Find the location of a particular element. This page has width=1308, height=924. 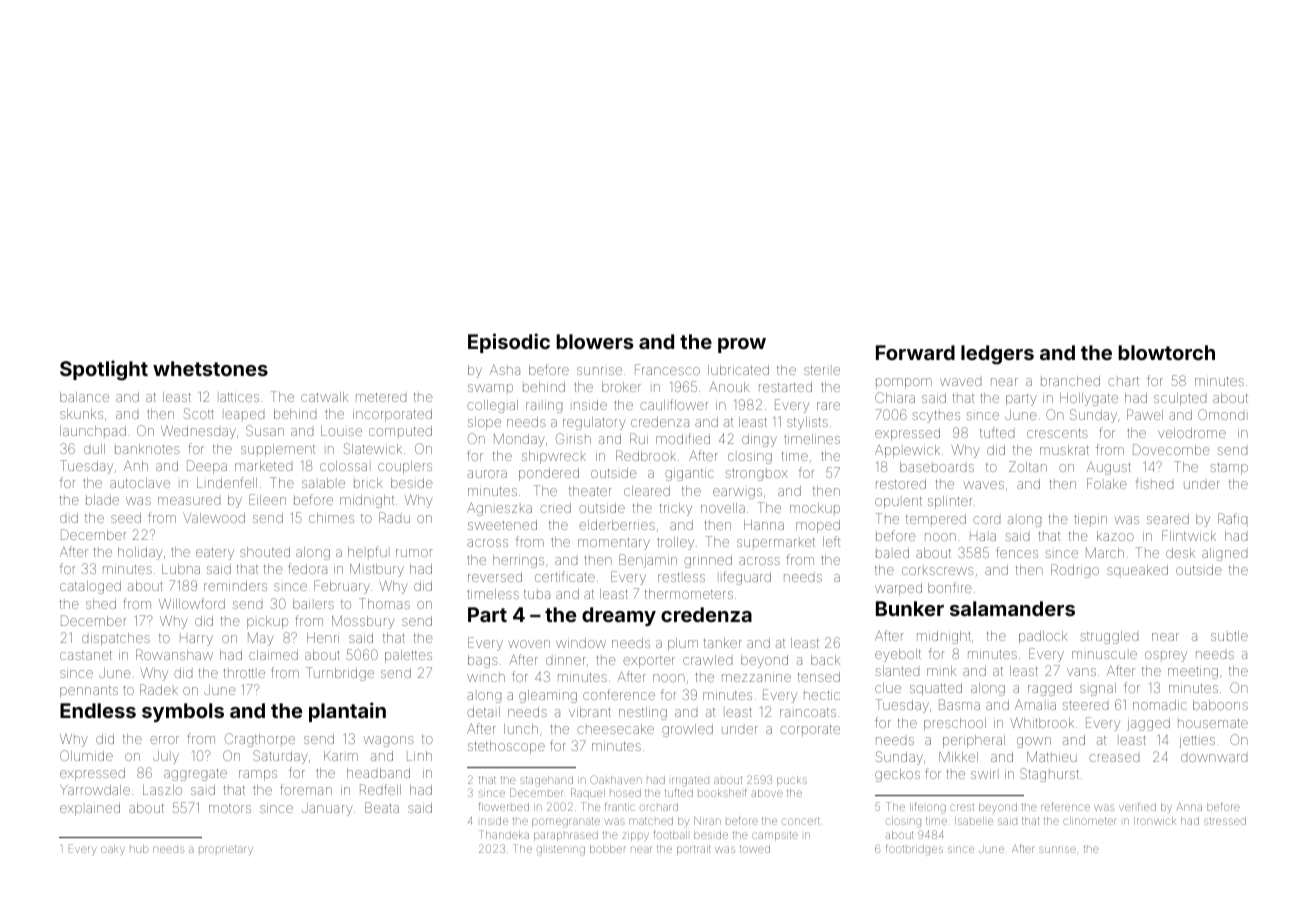

blowtorch is located at coordinates (1166, 352).
